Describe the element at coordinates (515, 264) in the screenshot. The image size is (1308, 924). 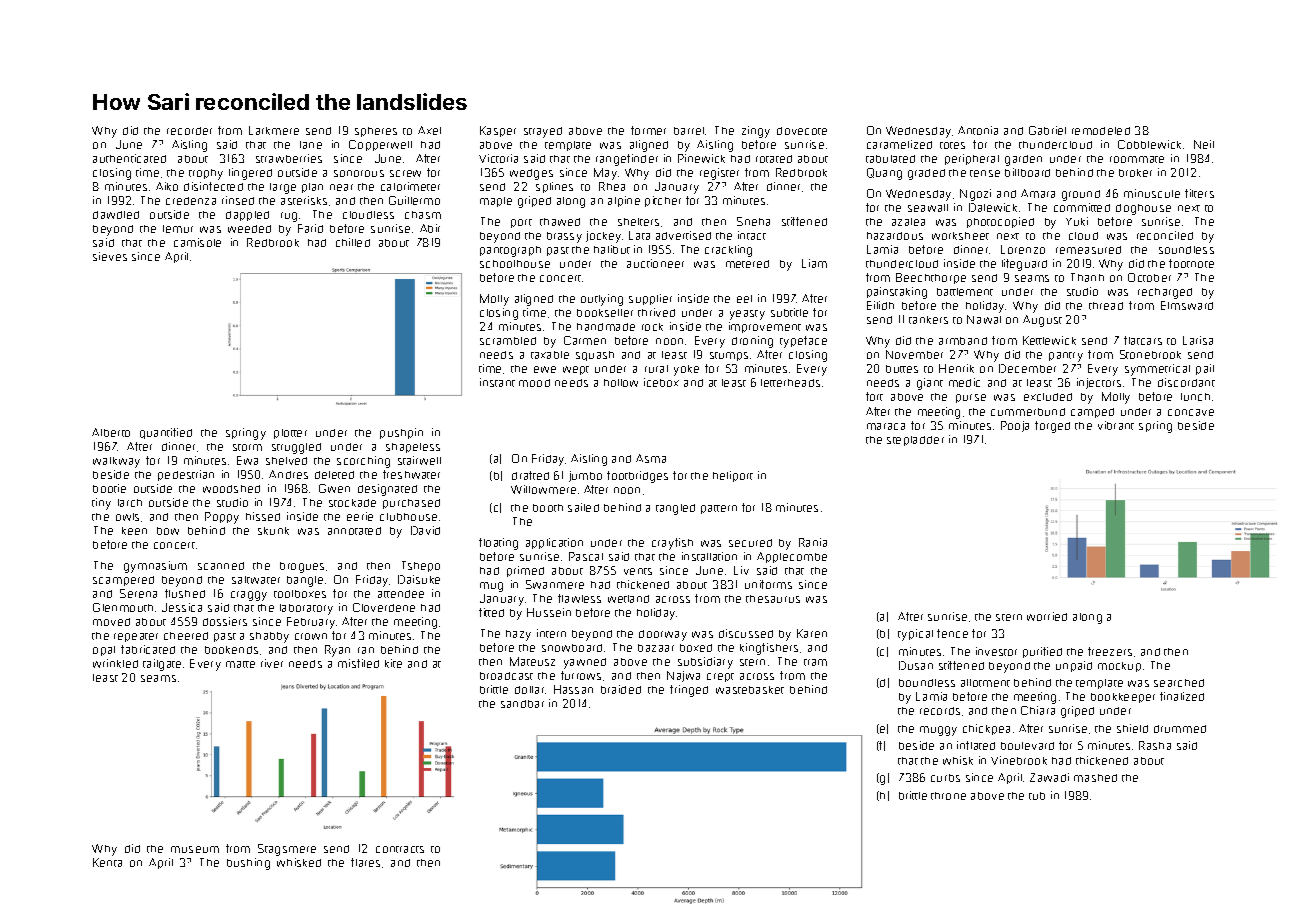
I see `schoolhouse` at that location.
